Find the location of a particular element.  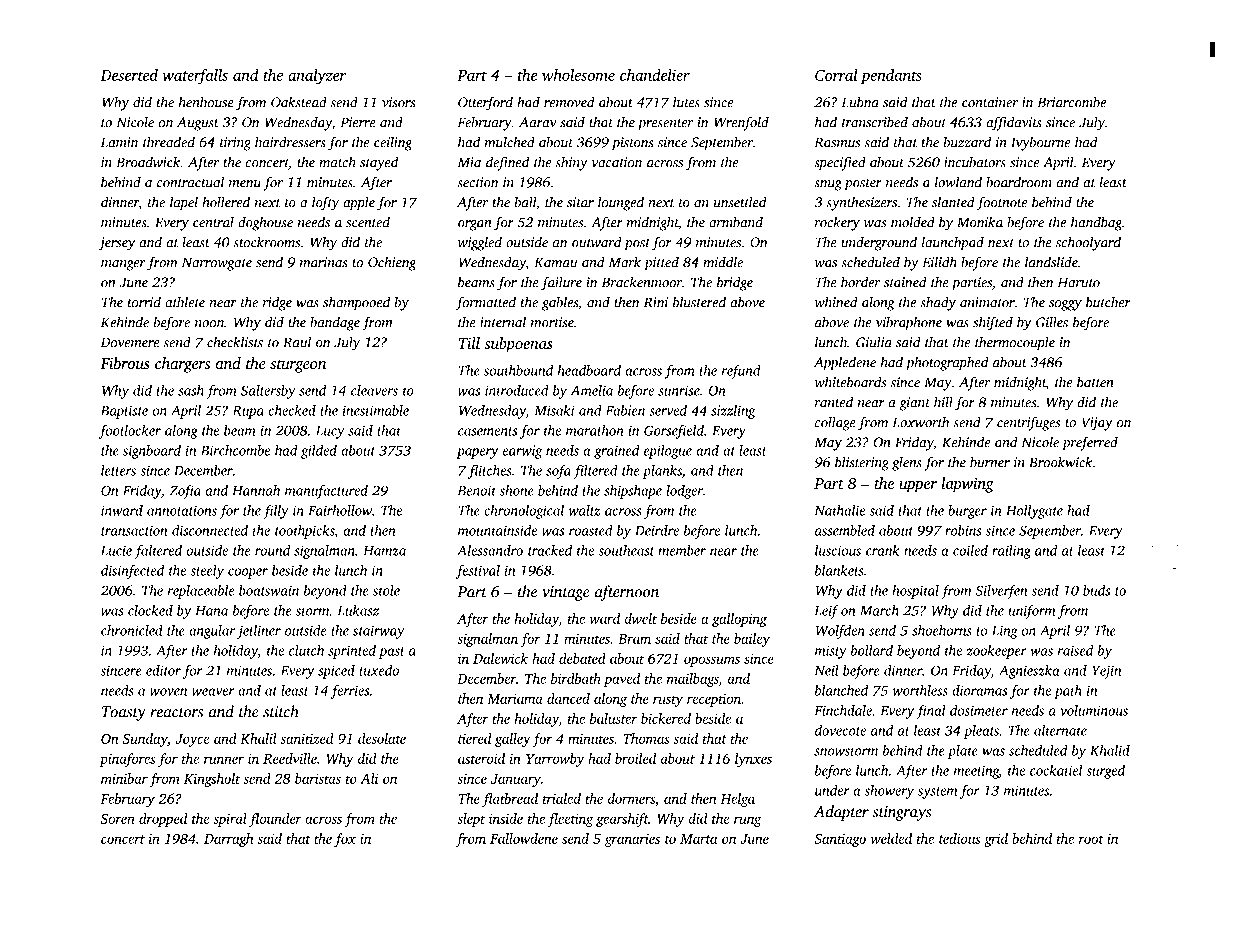

cooper is located at coordinates (248, 573).
